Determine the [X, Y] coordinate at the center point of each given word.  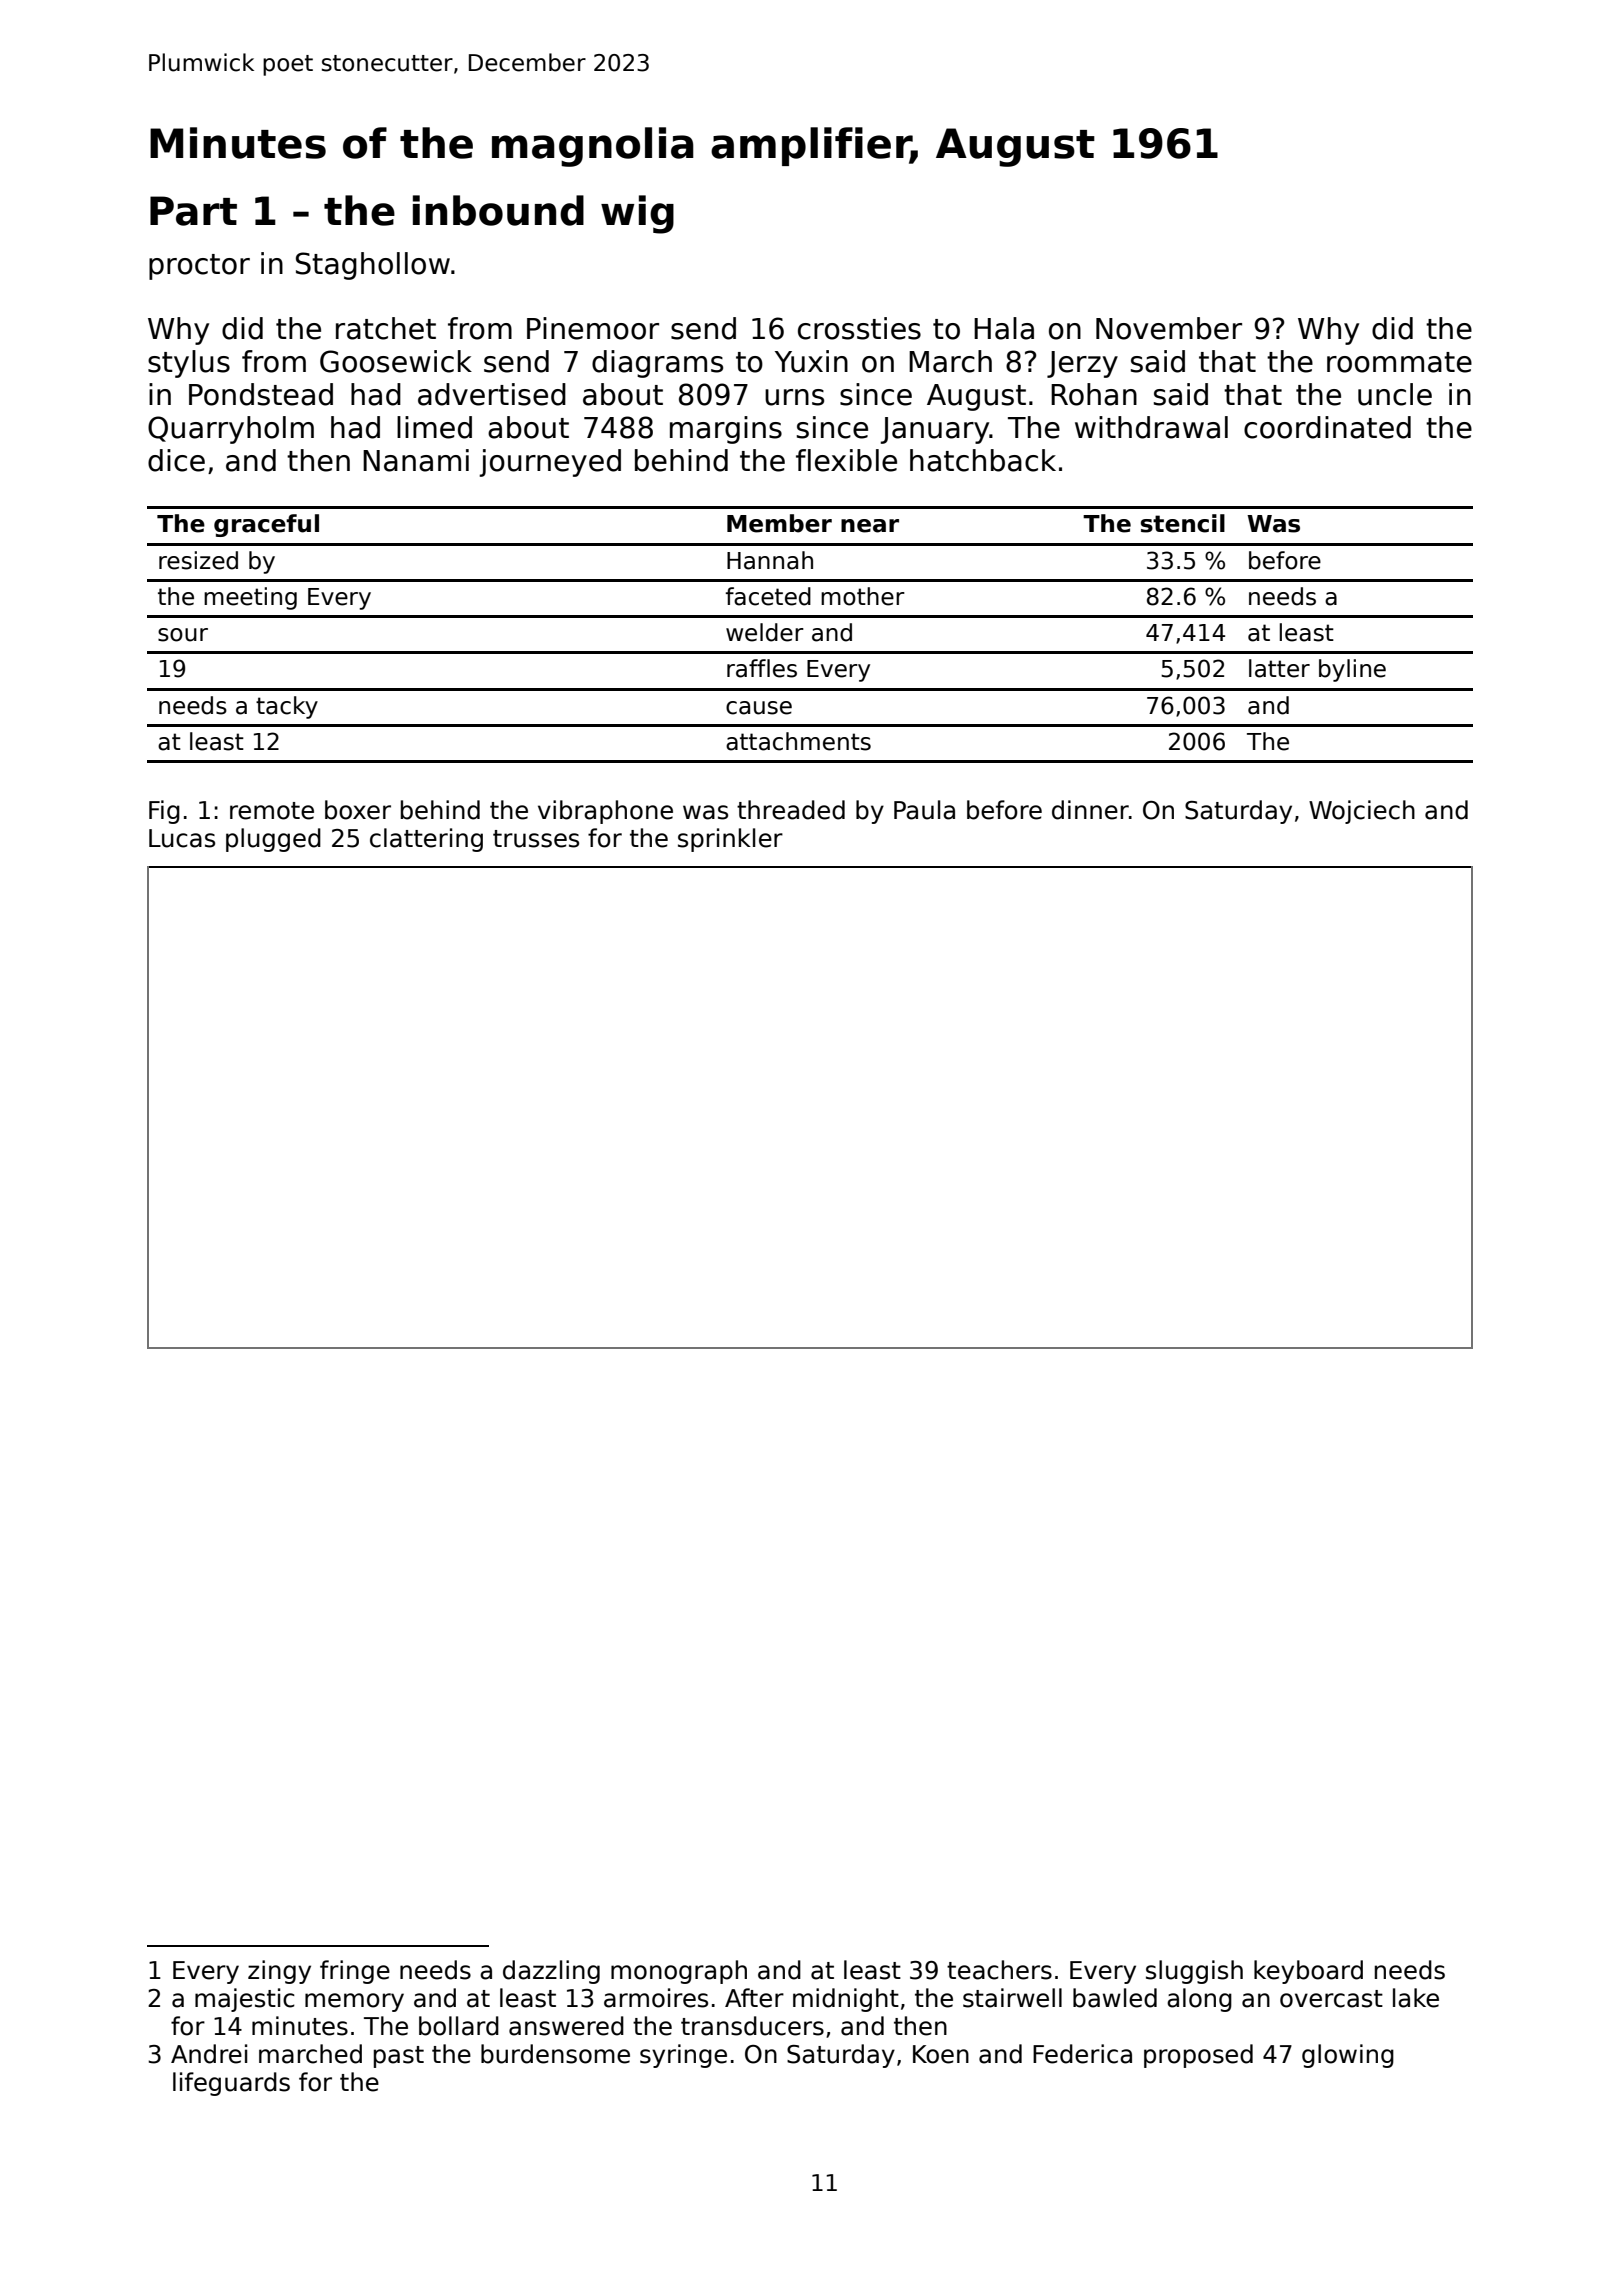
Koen [941, 2054]
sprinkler [730, 840]
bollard [459, 2026]
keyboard [1308, 1972]
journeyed [550, 463]
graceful [266, 525]
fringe [355, 1972]
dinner [1090, 810]
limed [434, 427]
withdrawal [1151, 427]
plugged [273, 840]
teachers [999, 1970]
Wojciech [1362, 812]
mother [863, 596]
